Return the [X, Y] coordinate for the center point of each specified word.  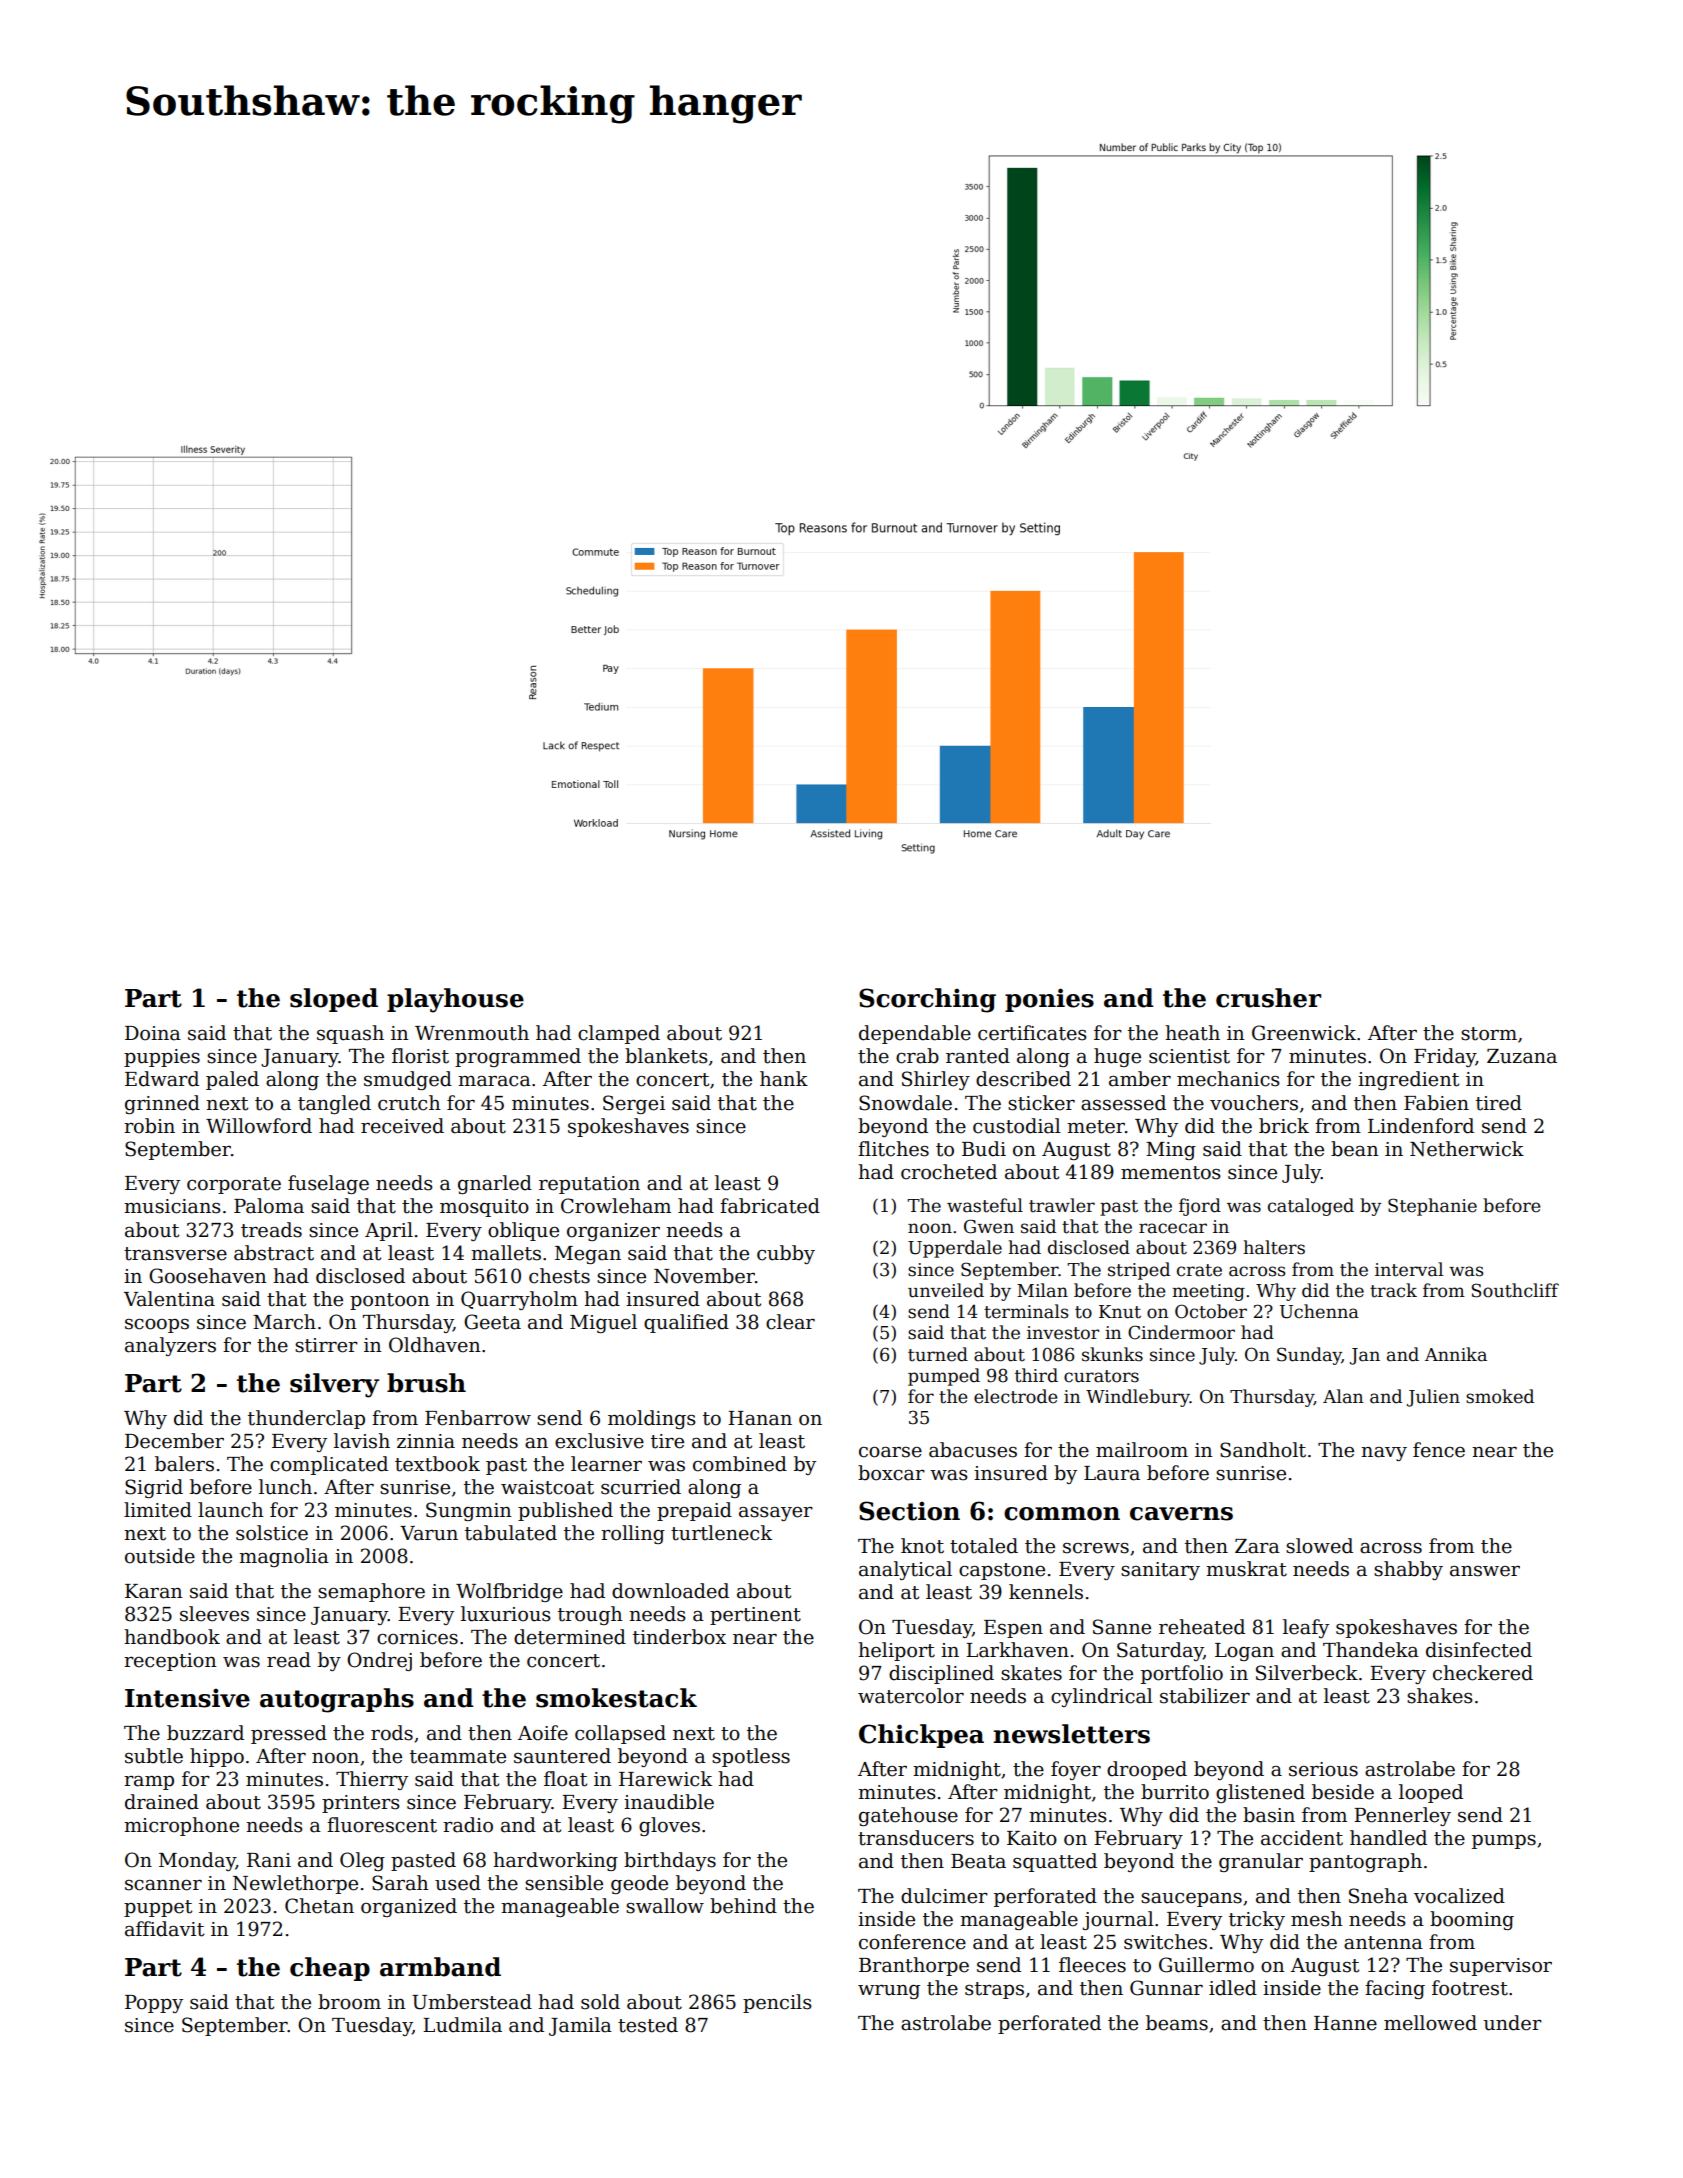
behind [743, 1906]
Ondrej [379, 1661]
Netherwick [1467, 1149]
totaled [984, 1546]
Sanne [1122, 1627]
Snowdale [905, 1103]
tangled [334, 1104]
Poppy [154, 2004]
